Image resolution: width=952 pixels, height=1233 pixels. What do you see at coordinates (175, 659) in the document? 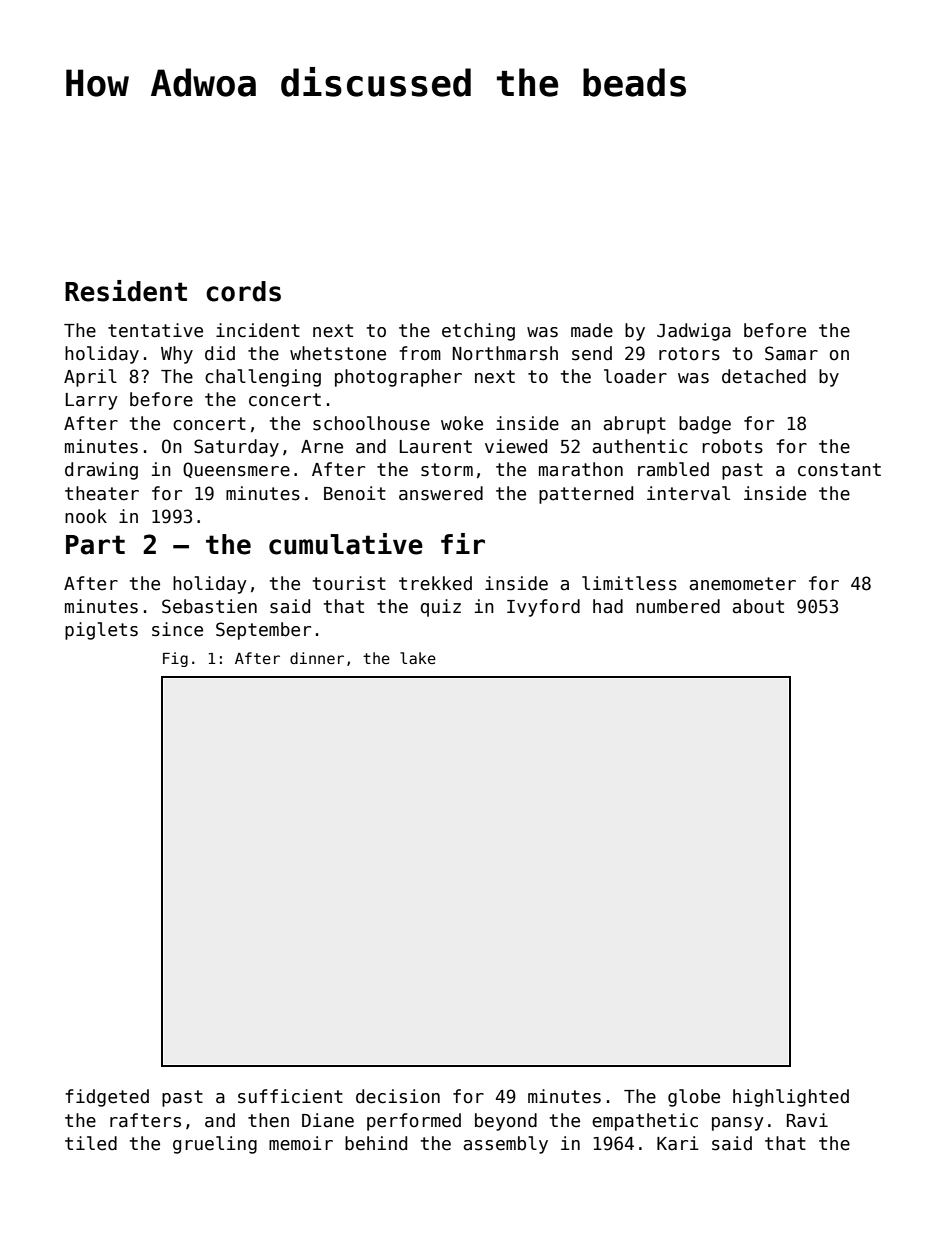
I see `Fig` at bounding box center [175, 659].
